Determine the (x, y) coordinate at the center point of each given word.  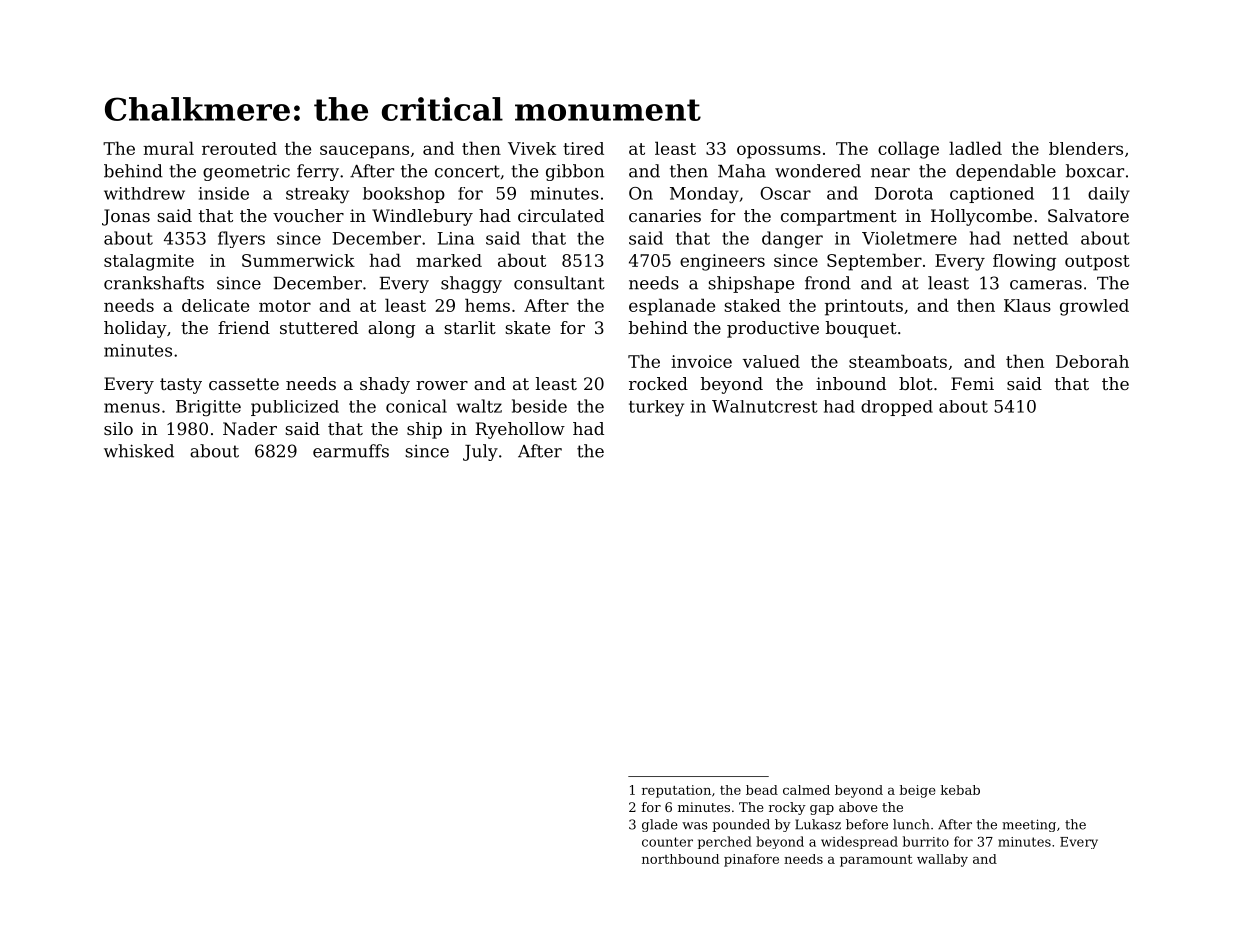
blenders (1086, 148)
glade (660, 825)
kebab (960, 790)
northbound (680, 859)
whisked (139, 451)
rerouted (239, 148)
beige (917, 791)
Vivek (532, 148)
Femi (972, 383)
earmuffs (351, 451)
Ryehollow (520, 430)
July (480, 452)
